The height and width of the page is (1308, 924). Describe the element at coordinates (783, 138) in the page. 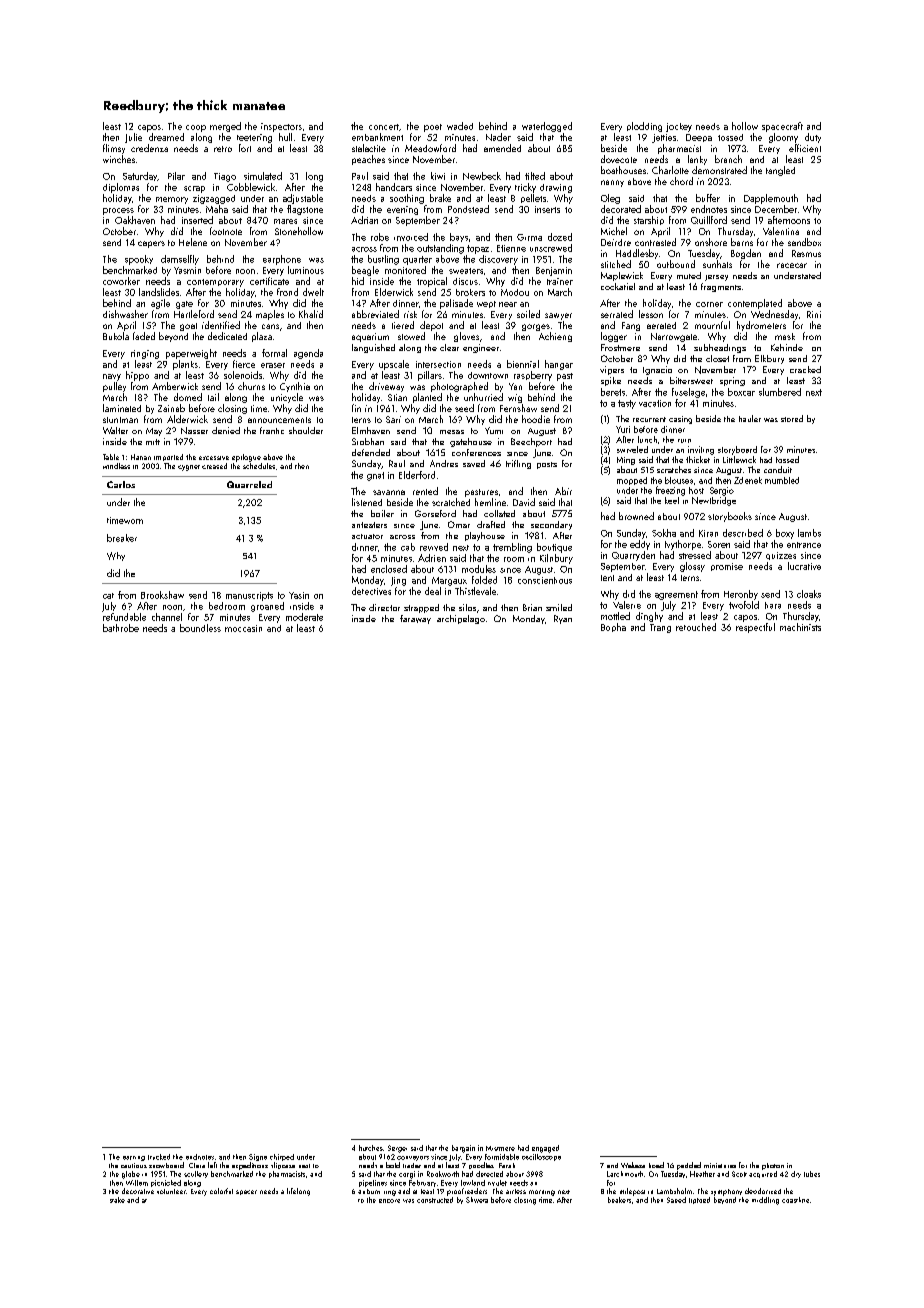

I see `gloomy` at that location.
